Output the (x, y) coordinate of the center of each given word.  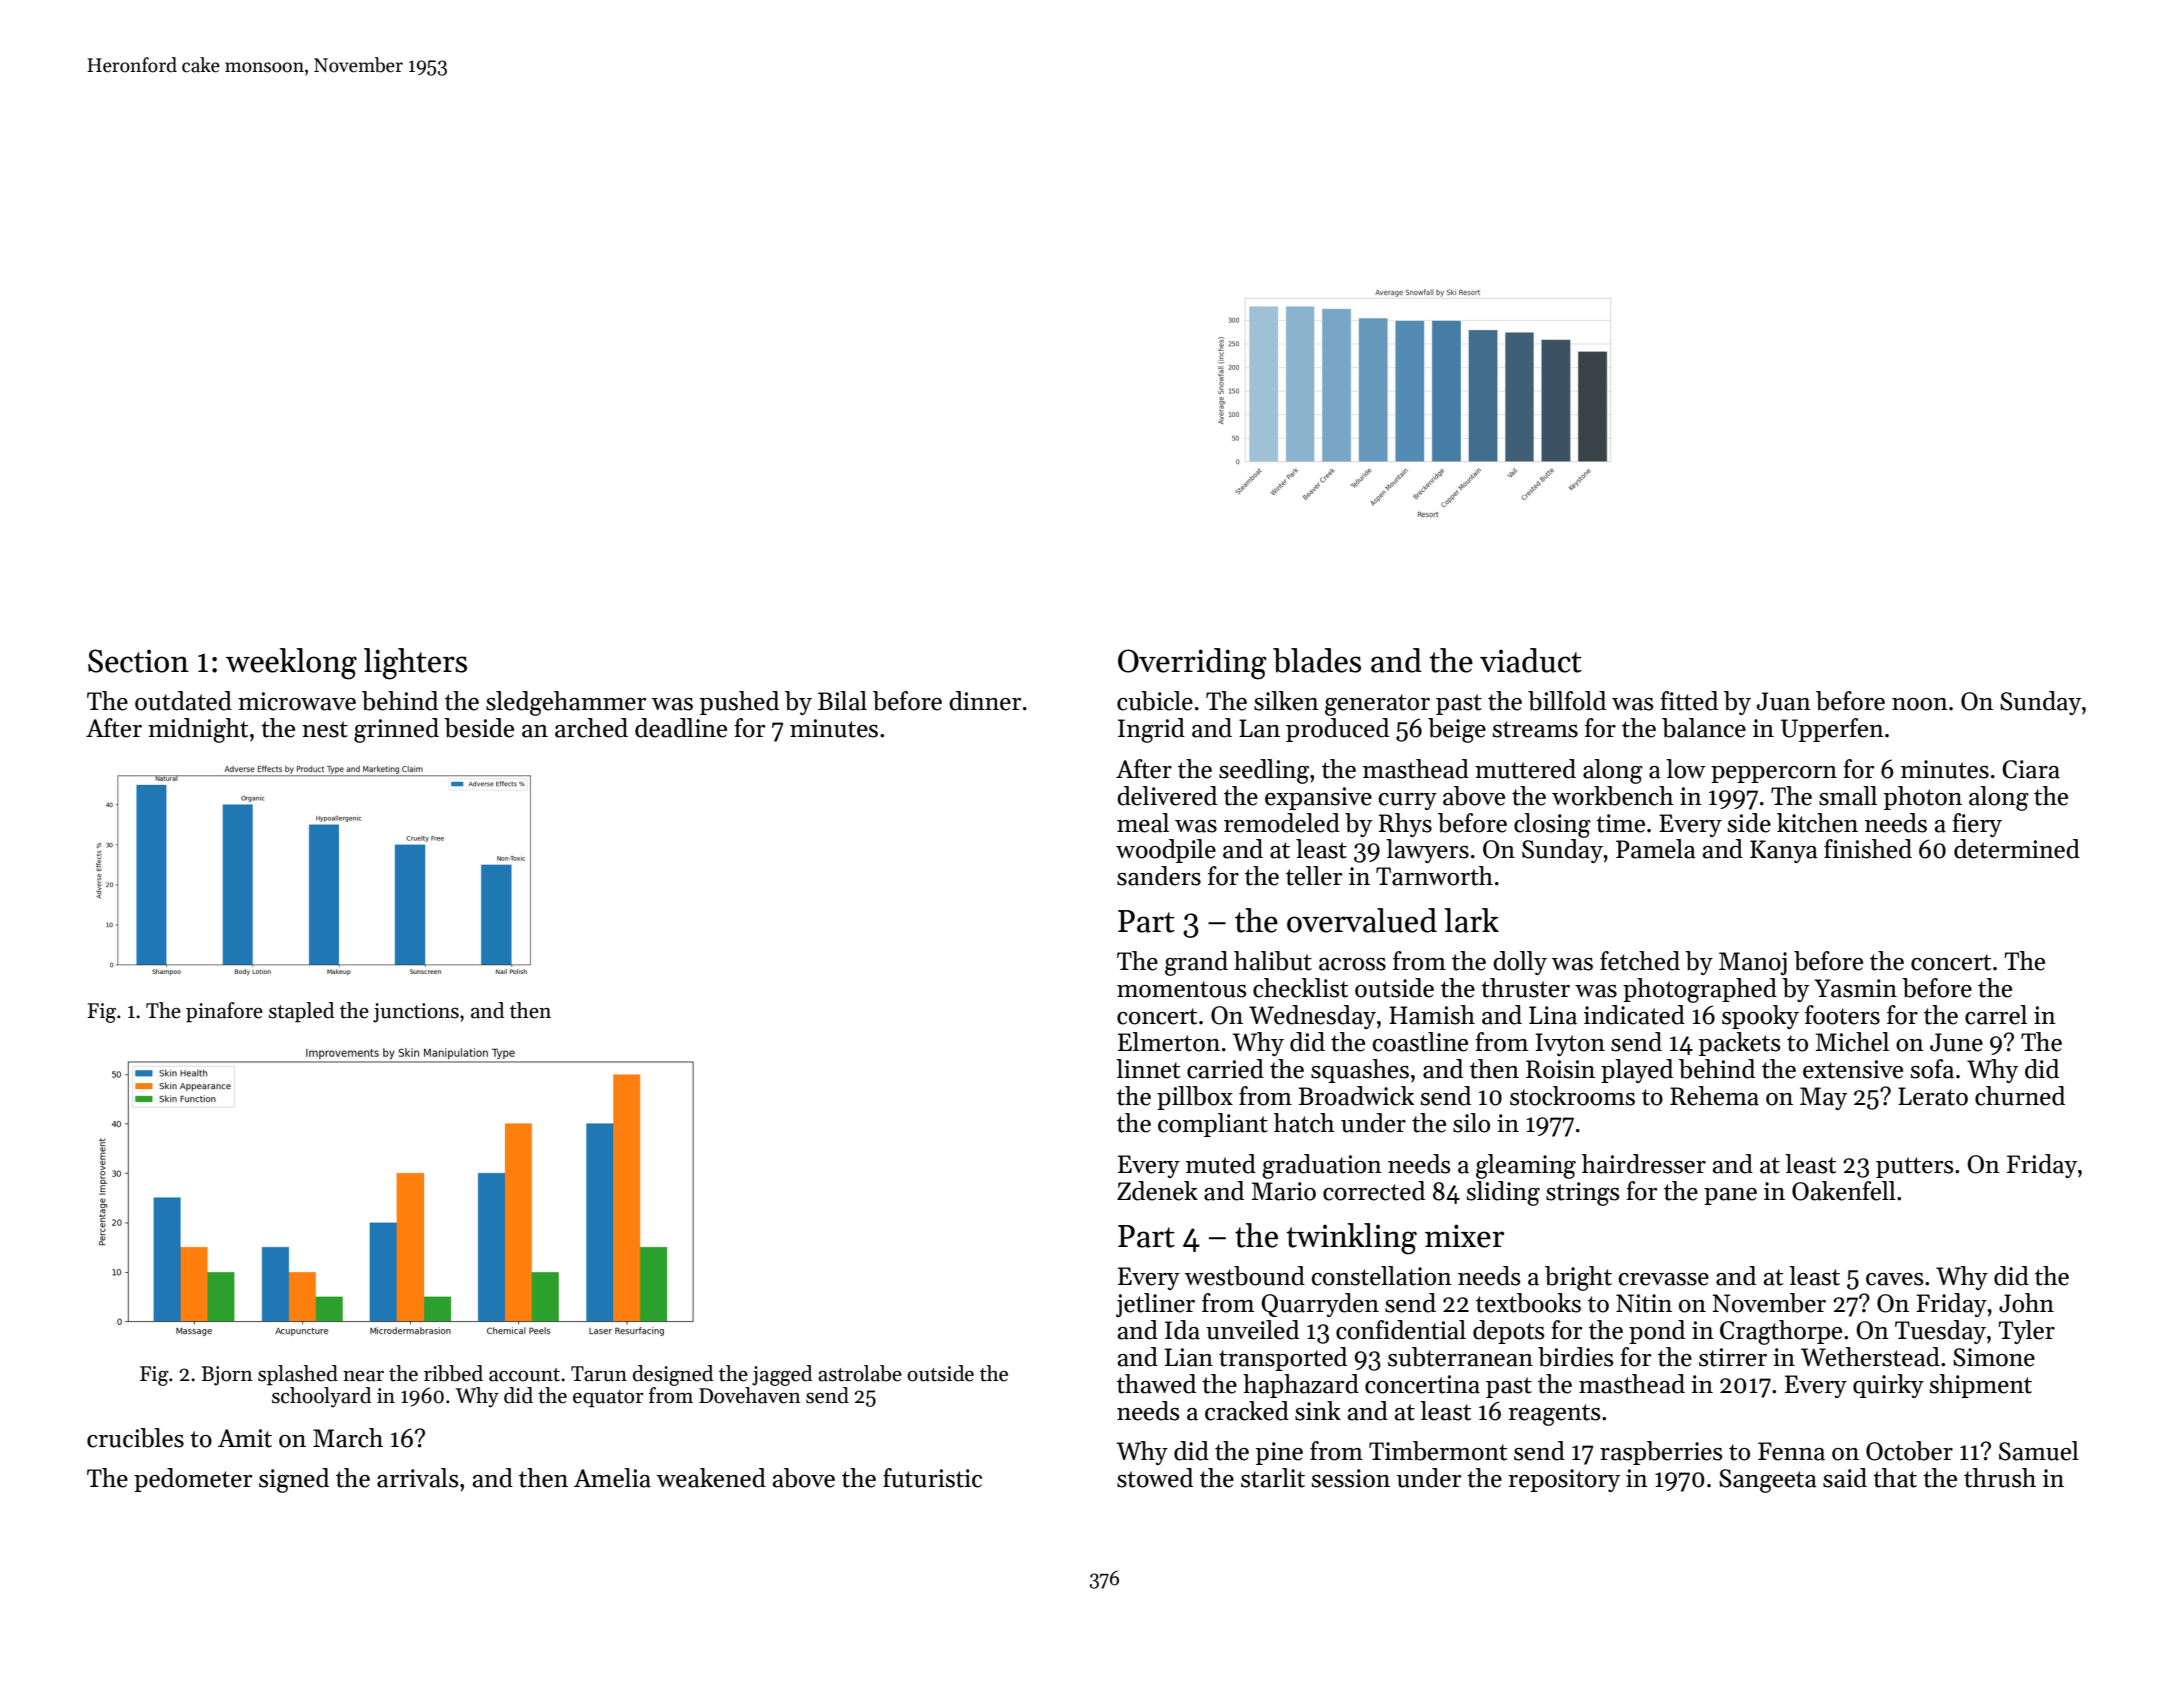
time (1620, 823)
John (2026, 1303)
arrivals (418, 1478)
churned (2020, 1096)
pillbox (1195, 1098)
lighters (415, 664)
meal (1143, 823)
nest (325, 729)
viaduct (1531, 660)
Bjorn (227, 1376)
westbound (1245, 1276)
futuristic (932, 1478)
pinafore (224, 1012)
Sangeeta (1768, 1481)
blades (1317, 660)
